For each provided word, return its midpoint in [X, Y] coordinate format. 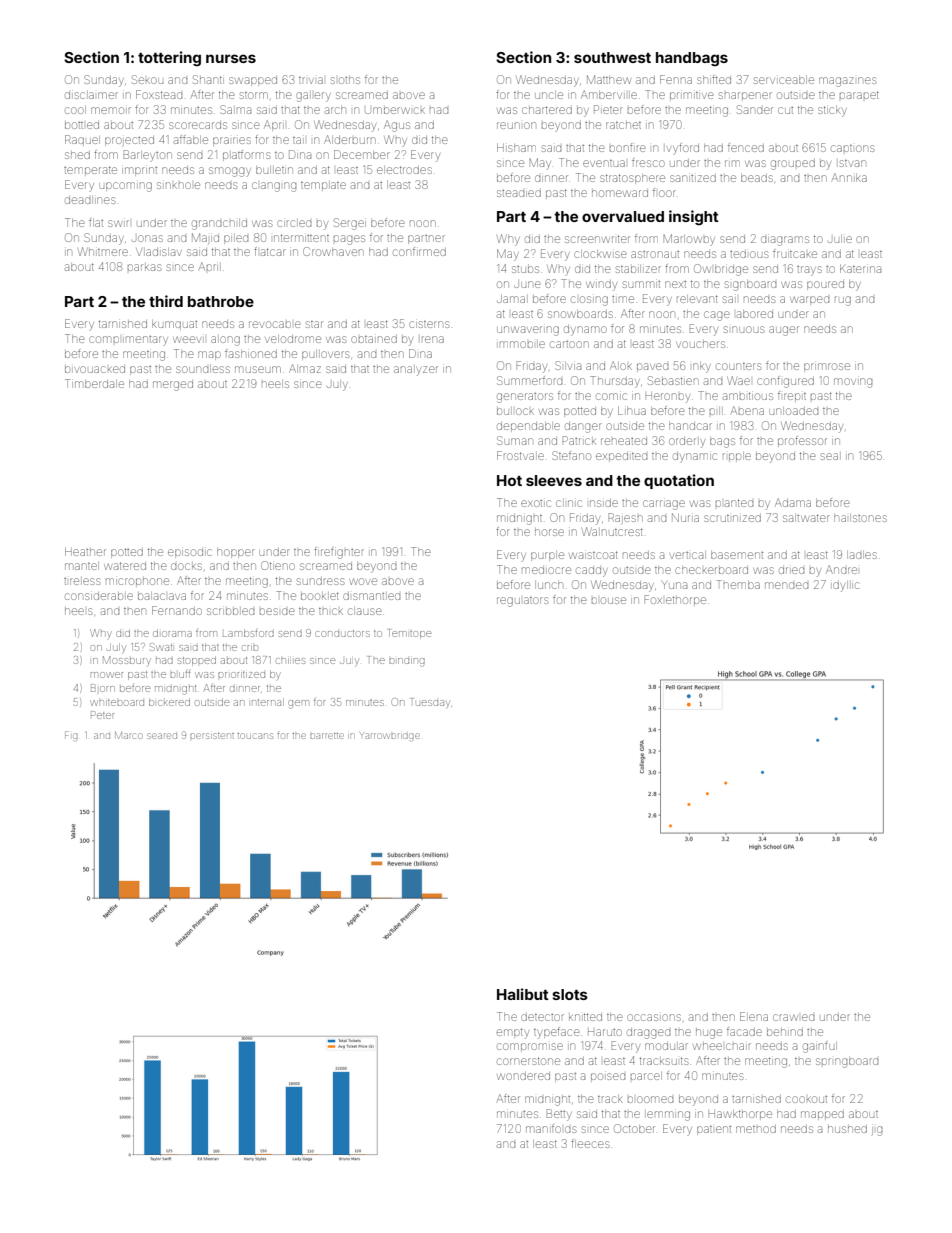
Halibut [523, 994]
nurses [231, 58]
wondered [523, 1076]
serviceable [784, 80]
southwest [612, 57]
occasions [654, 1017]
